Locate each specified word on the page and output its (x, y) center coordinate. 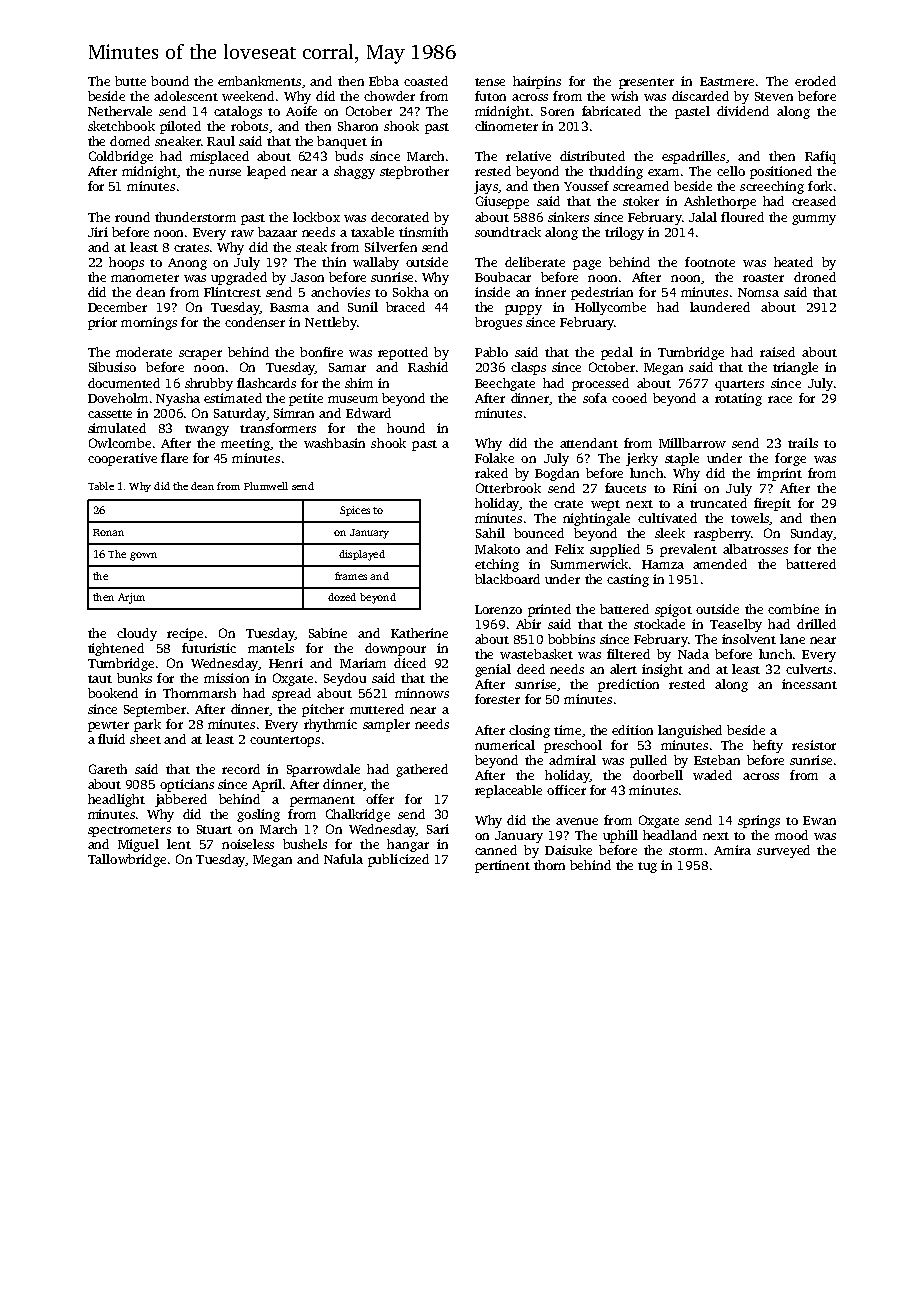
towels (750, 518)
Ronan (108, 532)
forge (790, 459)
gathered (422, 770)
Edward (368, 413)
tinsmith (423, 232)
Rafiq (820, 157)
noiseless (248, 844)
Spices (355, 511)
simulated (117, 428)
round (132, 217)
